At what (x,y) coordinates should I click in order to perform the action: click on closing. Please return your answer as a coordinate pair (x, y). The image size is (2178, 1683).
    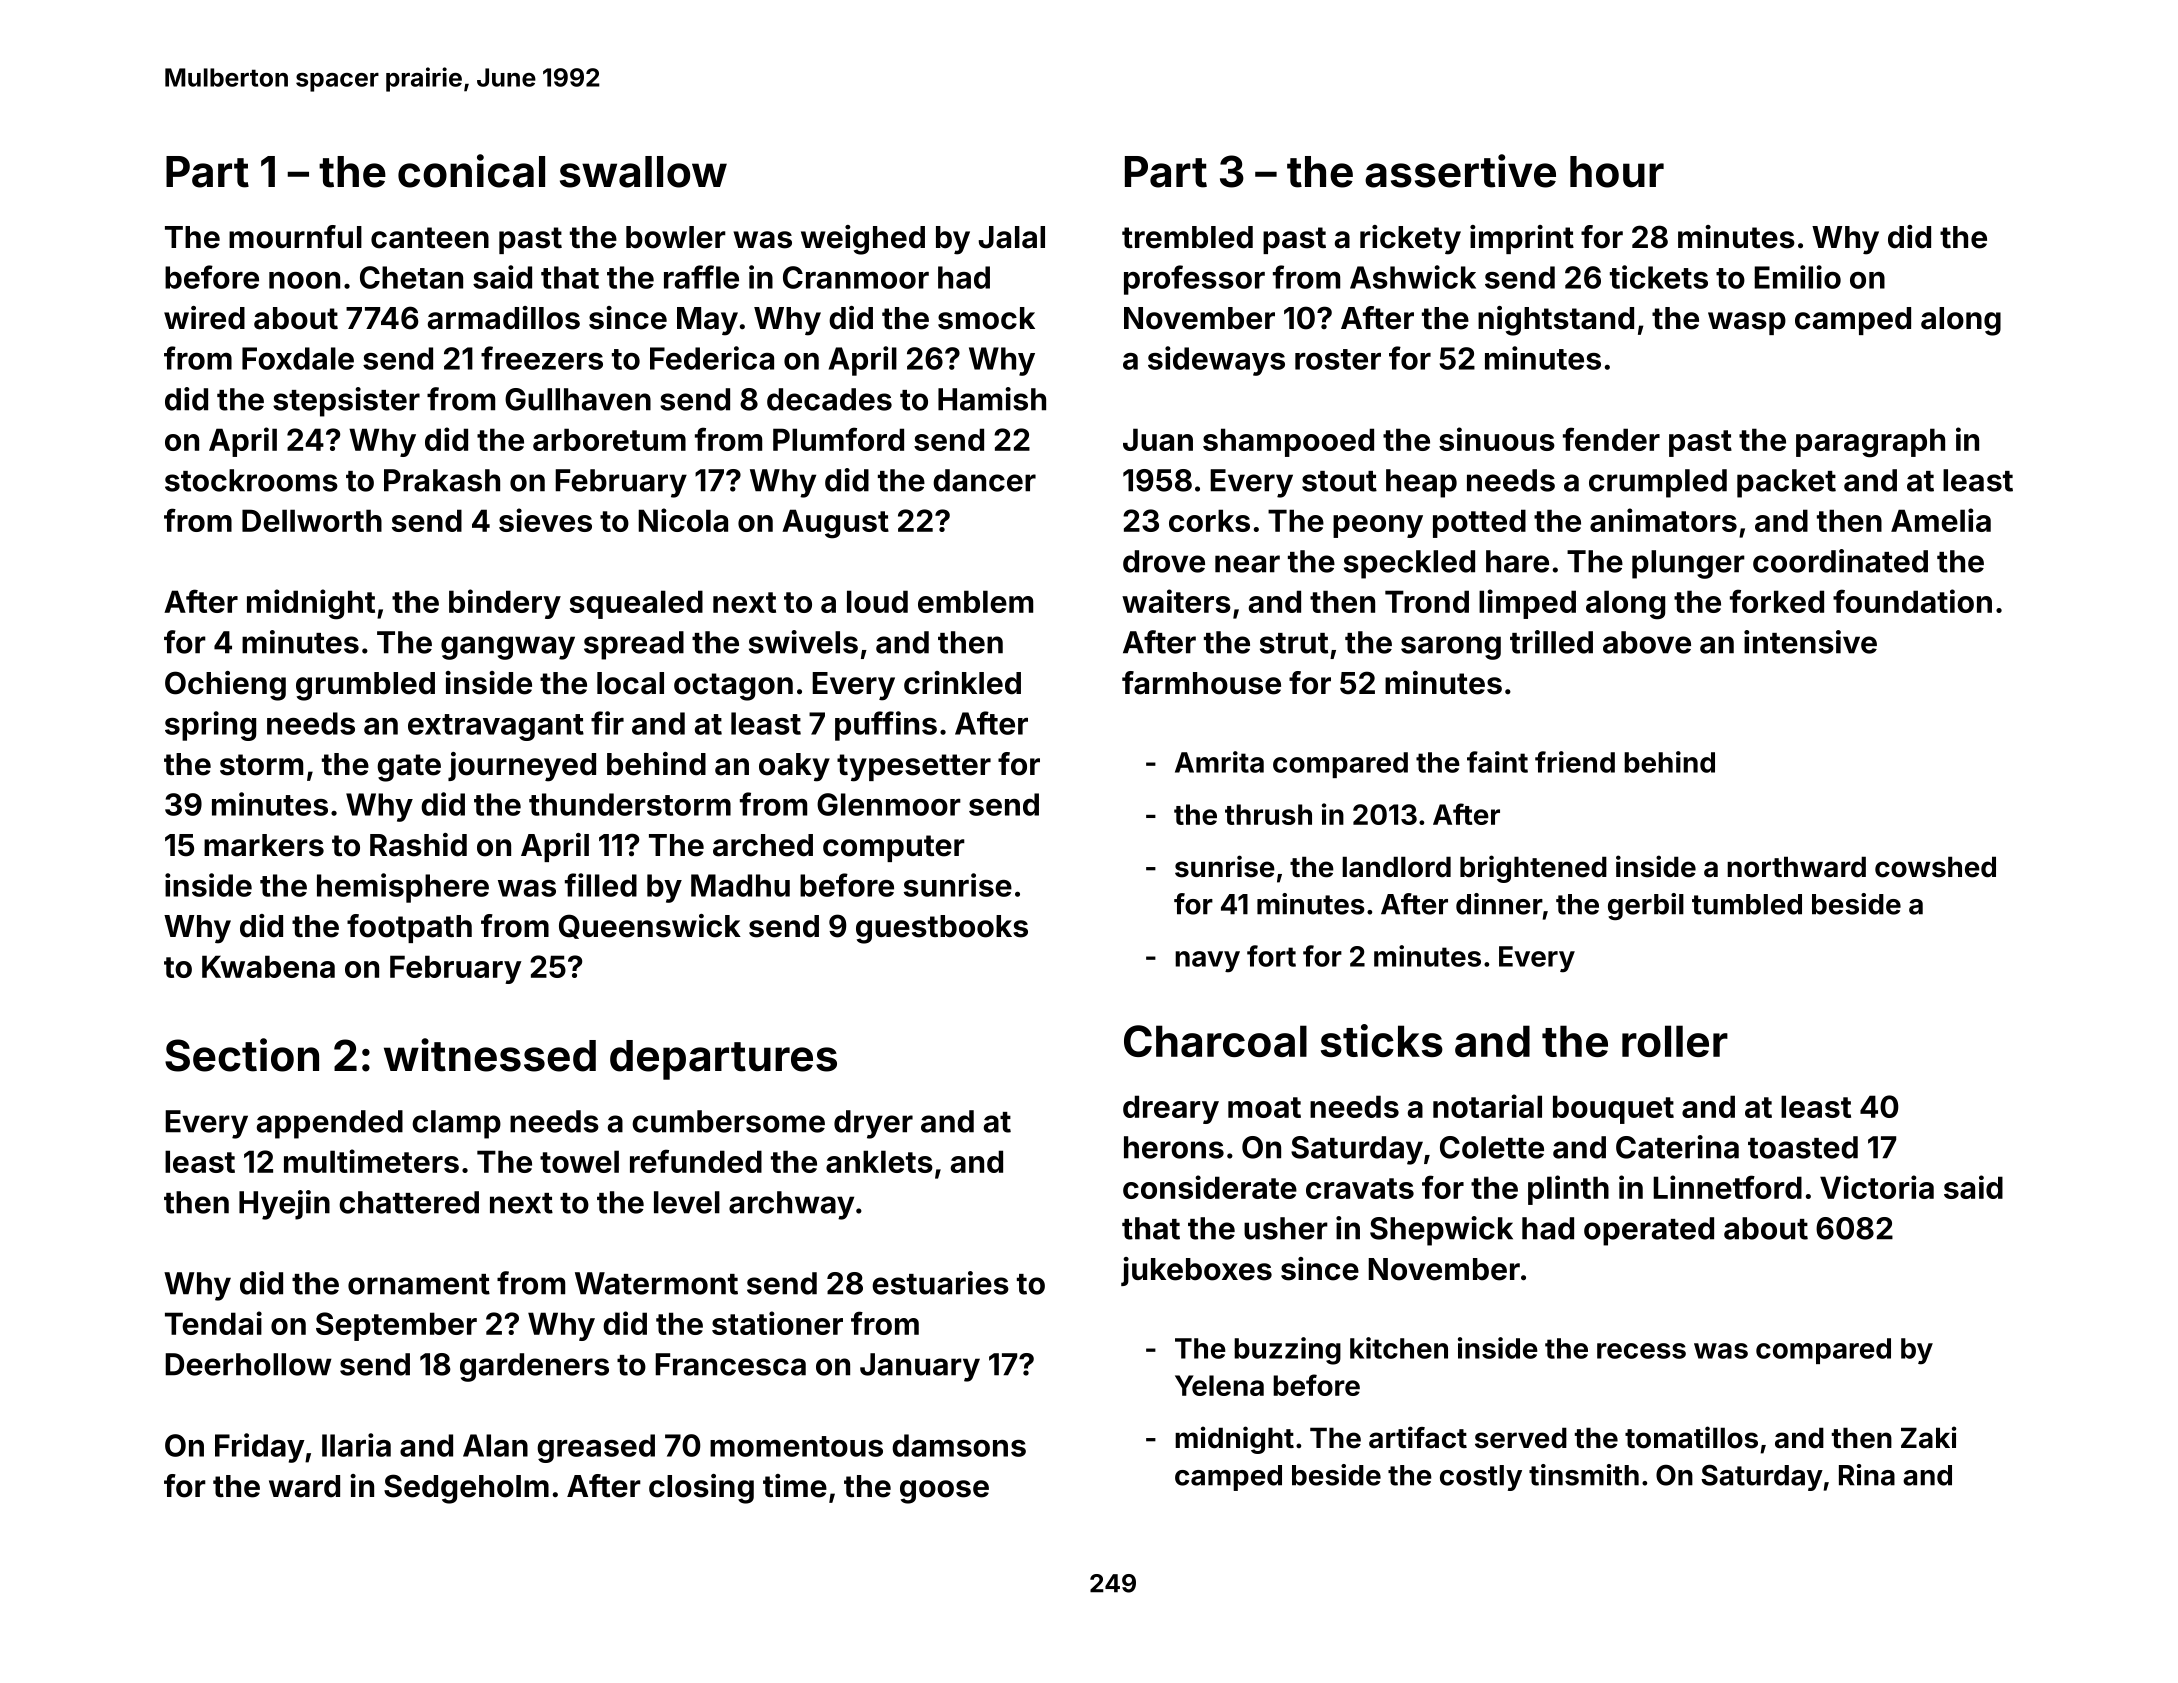
    Looking at the image, I should click on (701, 1489).
